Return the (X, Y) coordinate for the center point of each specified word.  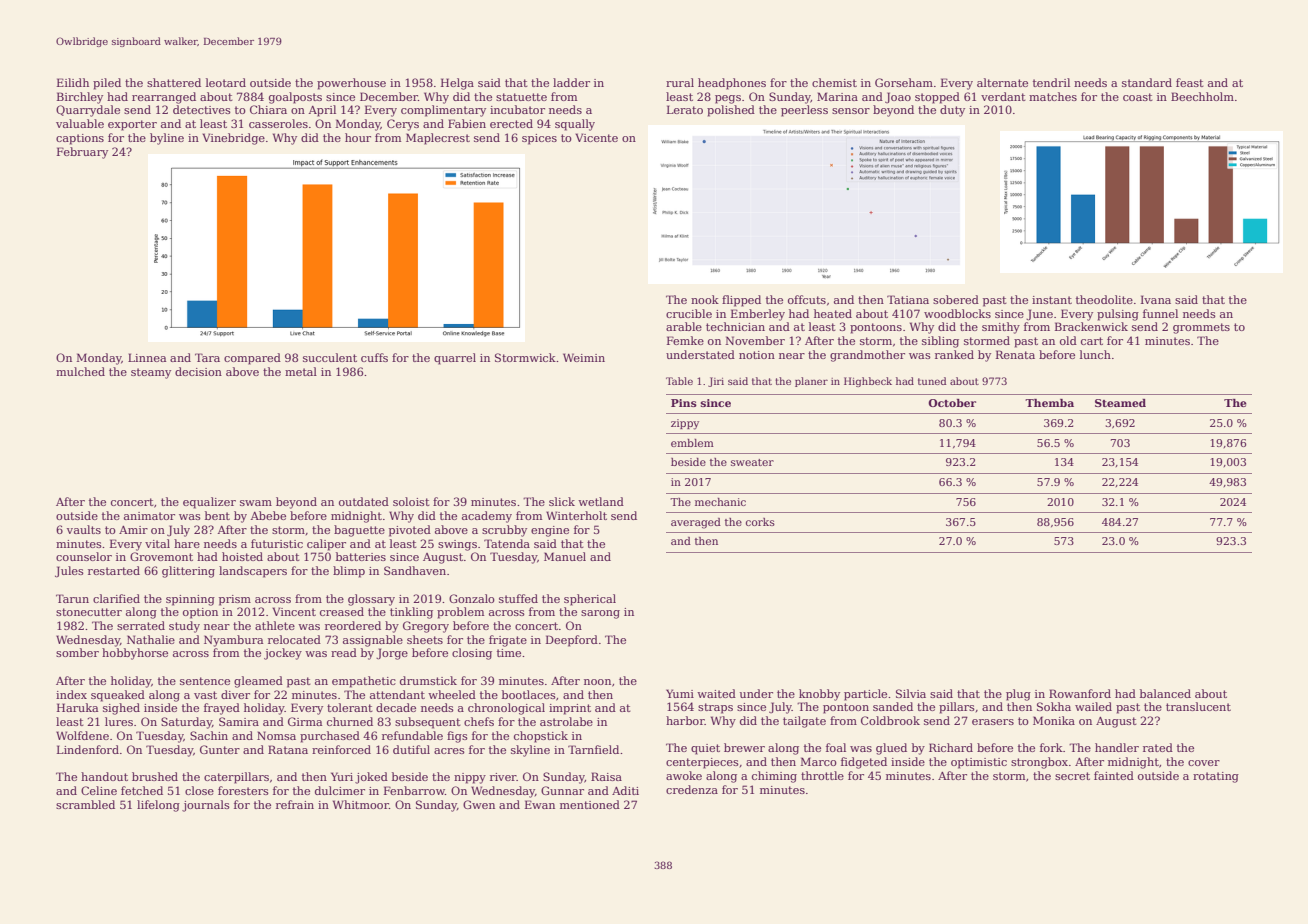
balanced (1165, 693)
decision (198, 371)
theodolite (1104, 299)
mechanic (720, 502)
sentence (205, 681)
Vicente (596, 137)
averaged (696, 523)
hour (358, 137)
